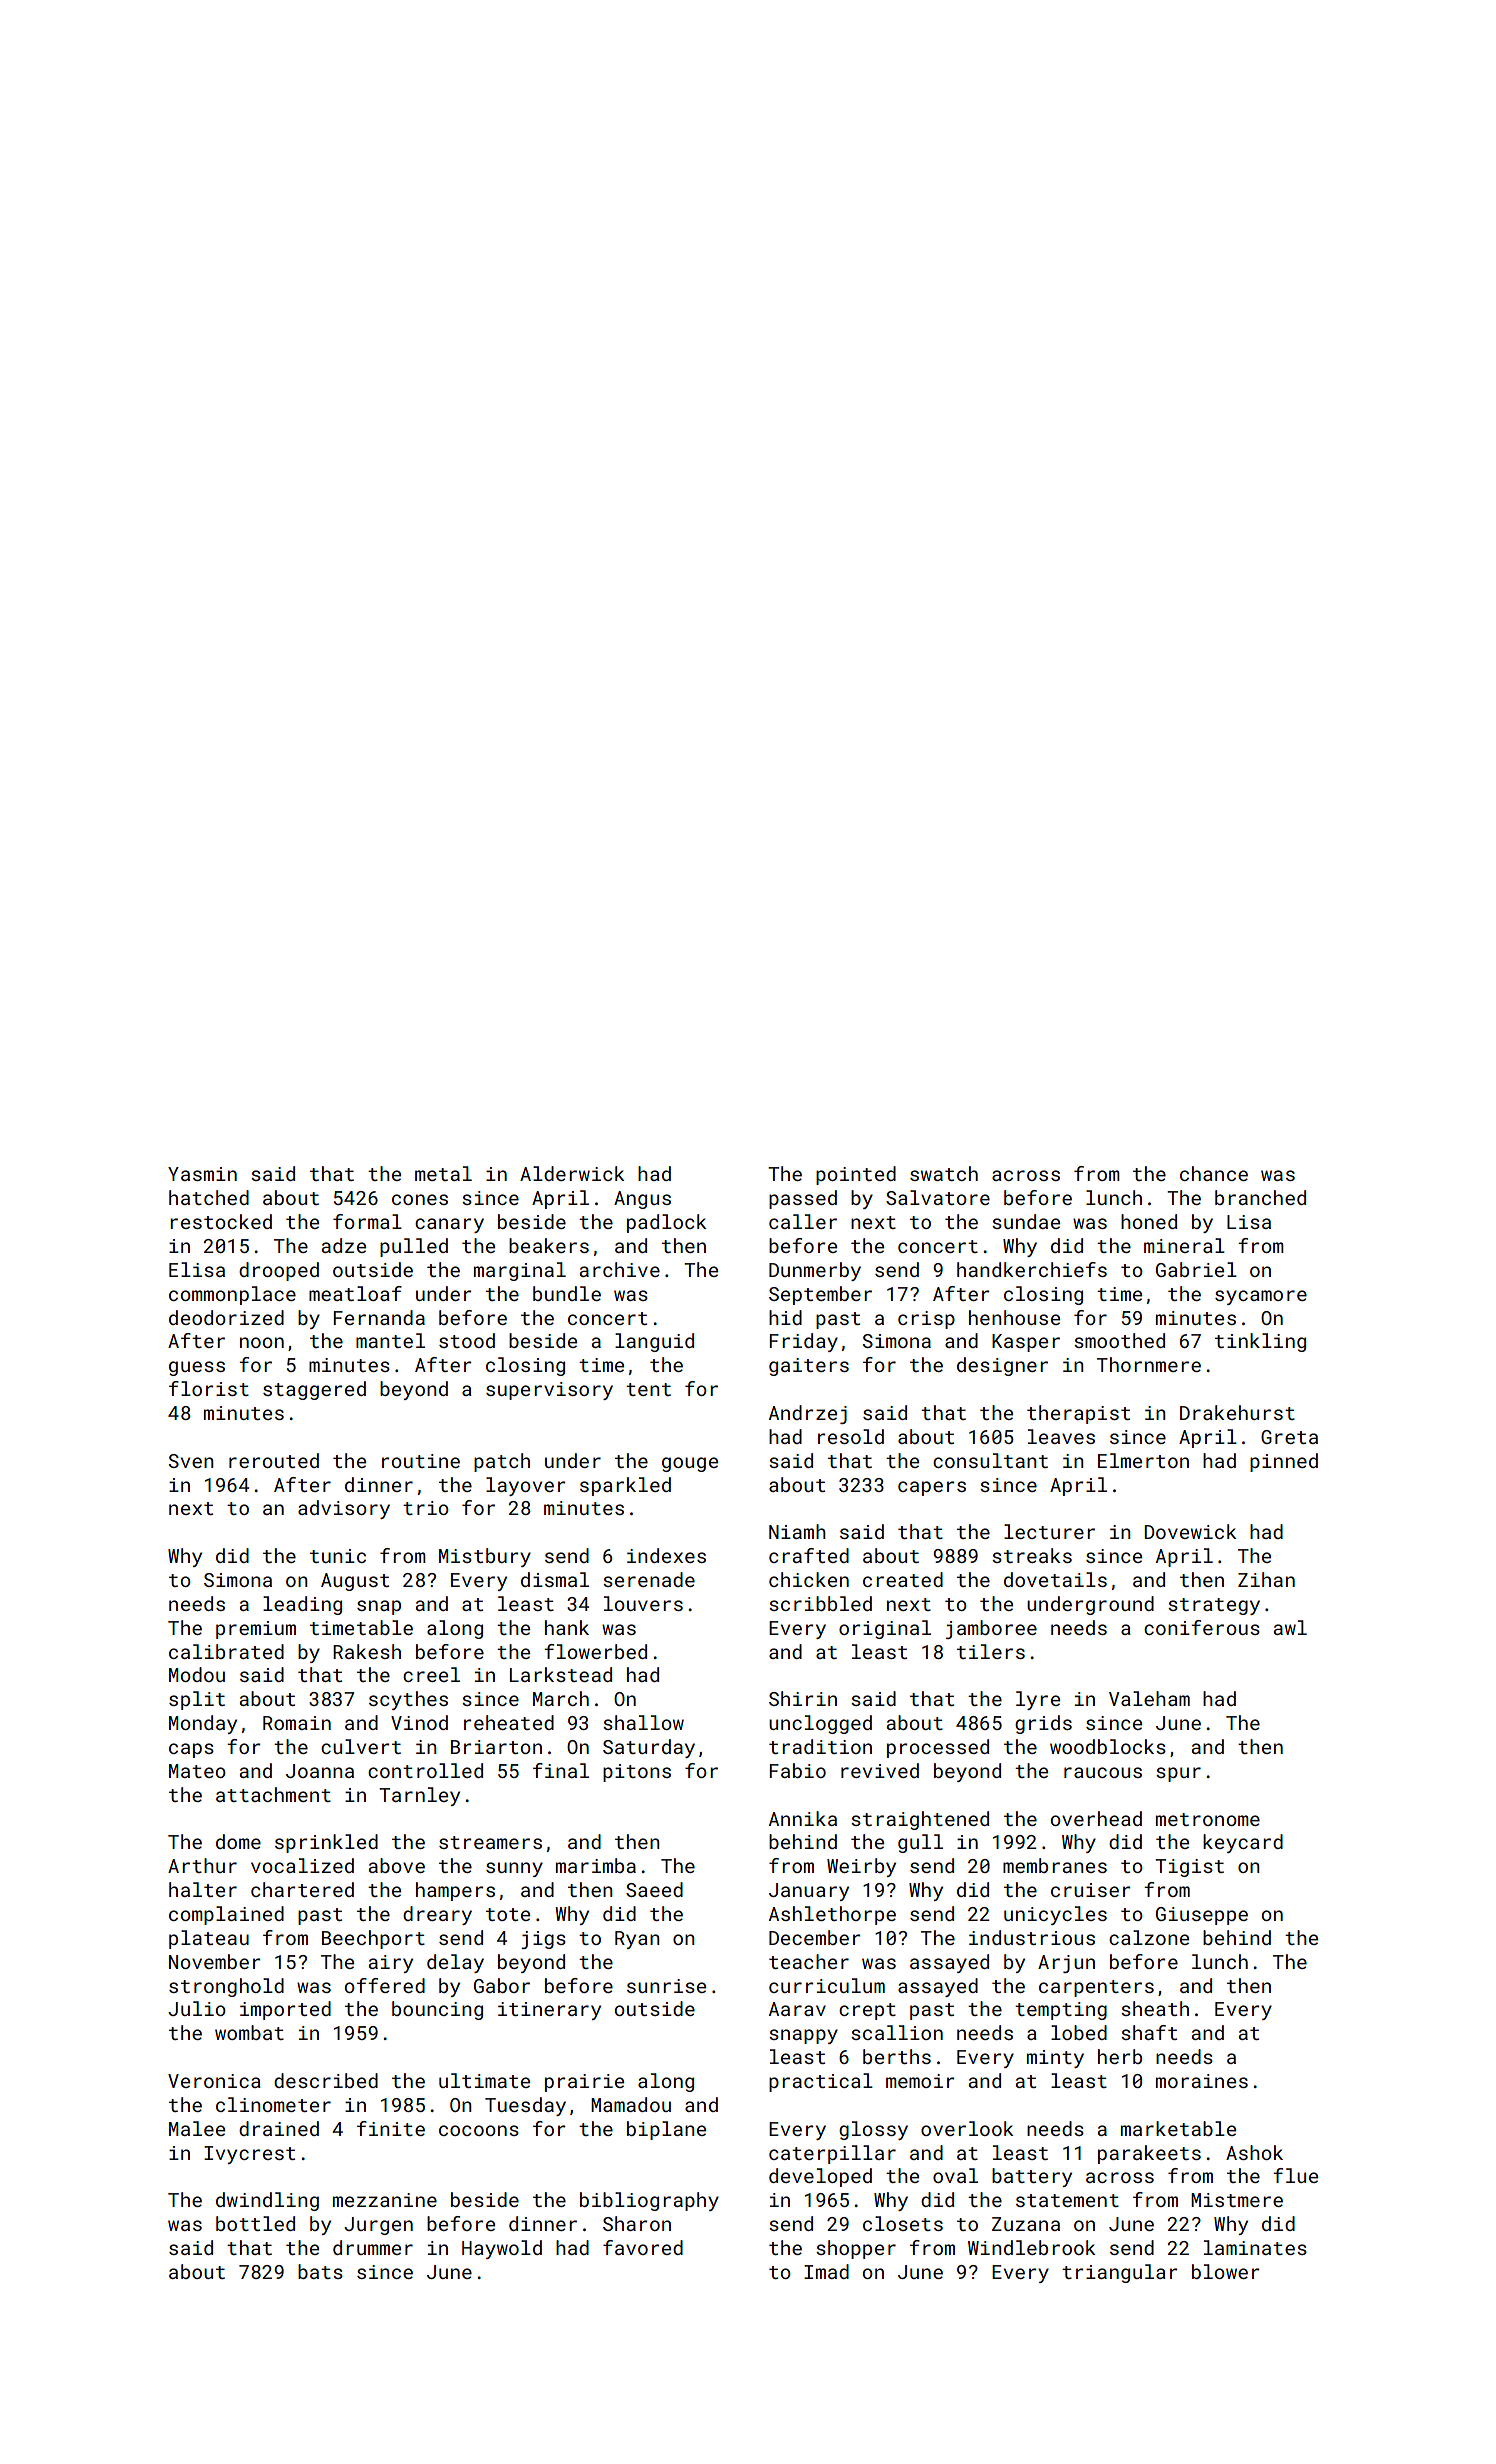 This image has height=2464, width=1496. What do you see at coordinates (249, 2032) in the image?
I see `wombat` at bounding box center [249, 2032].
